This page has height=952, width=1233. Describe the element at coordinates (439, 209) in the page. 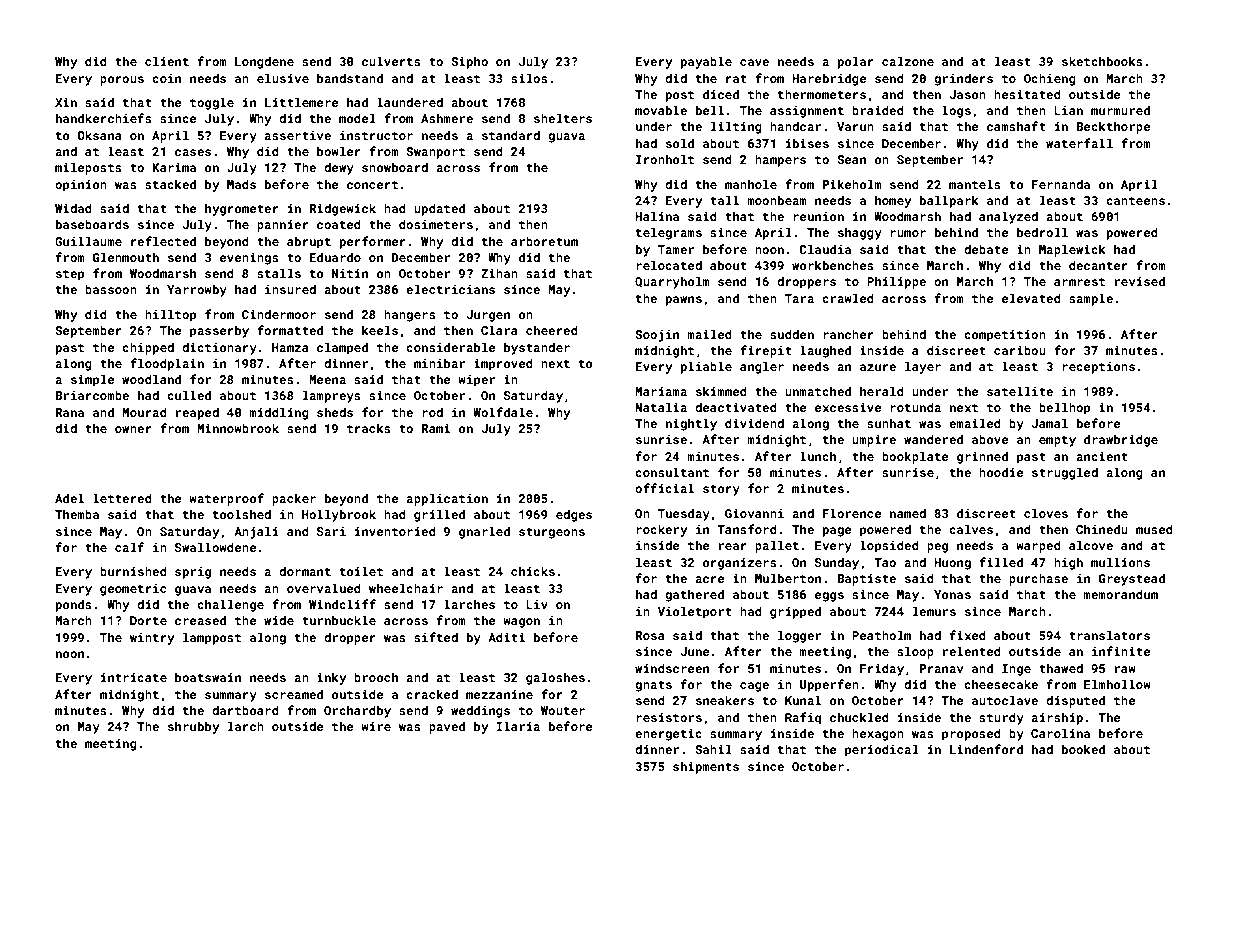

I see `updated` at that location.
